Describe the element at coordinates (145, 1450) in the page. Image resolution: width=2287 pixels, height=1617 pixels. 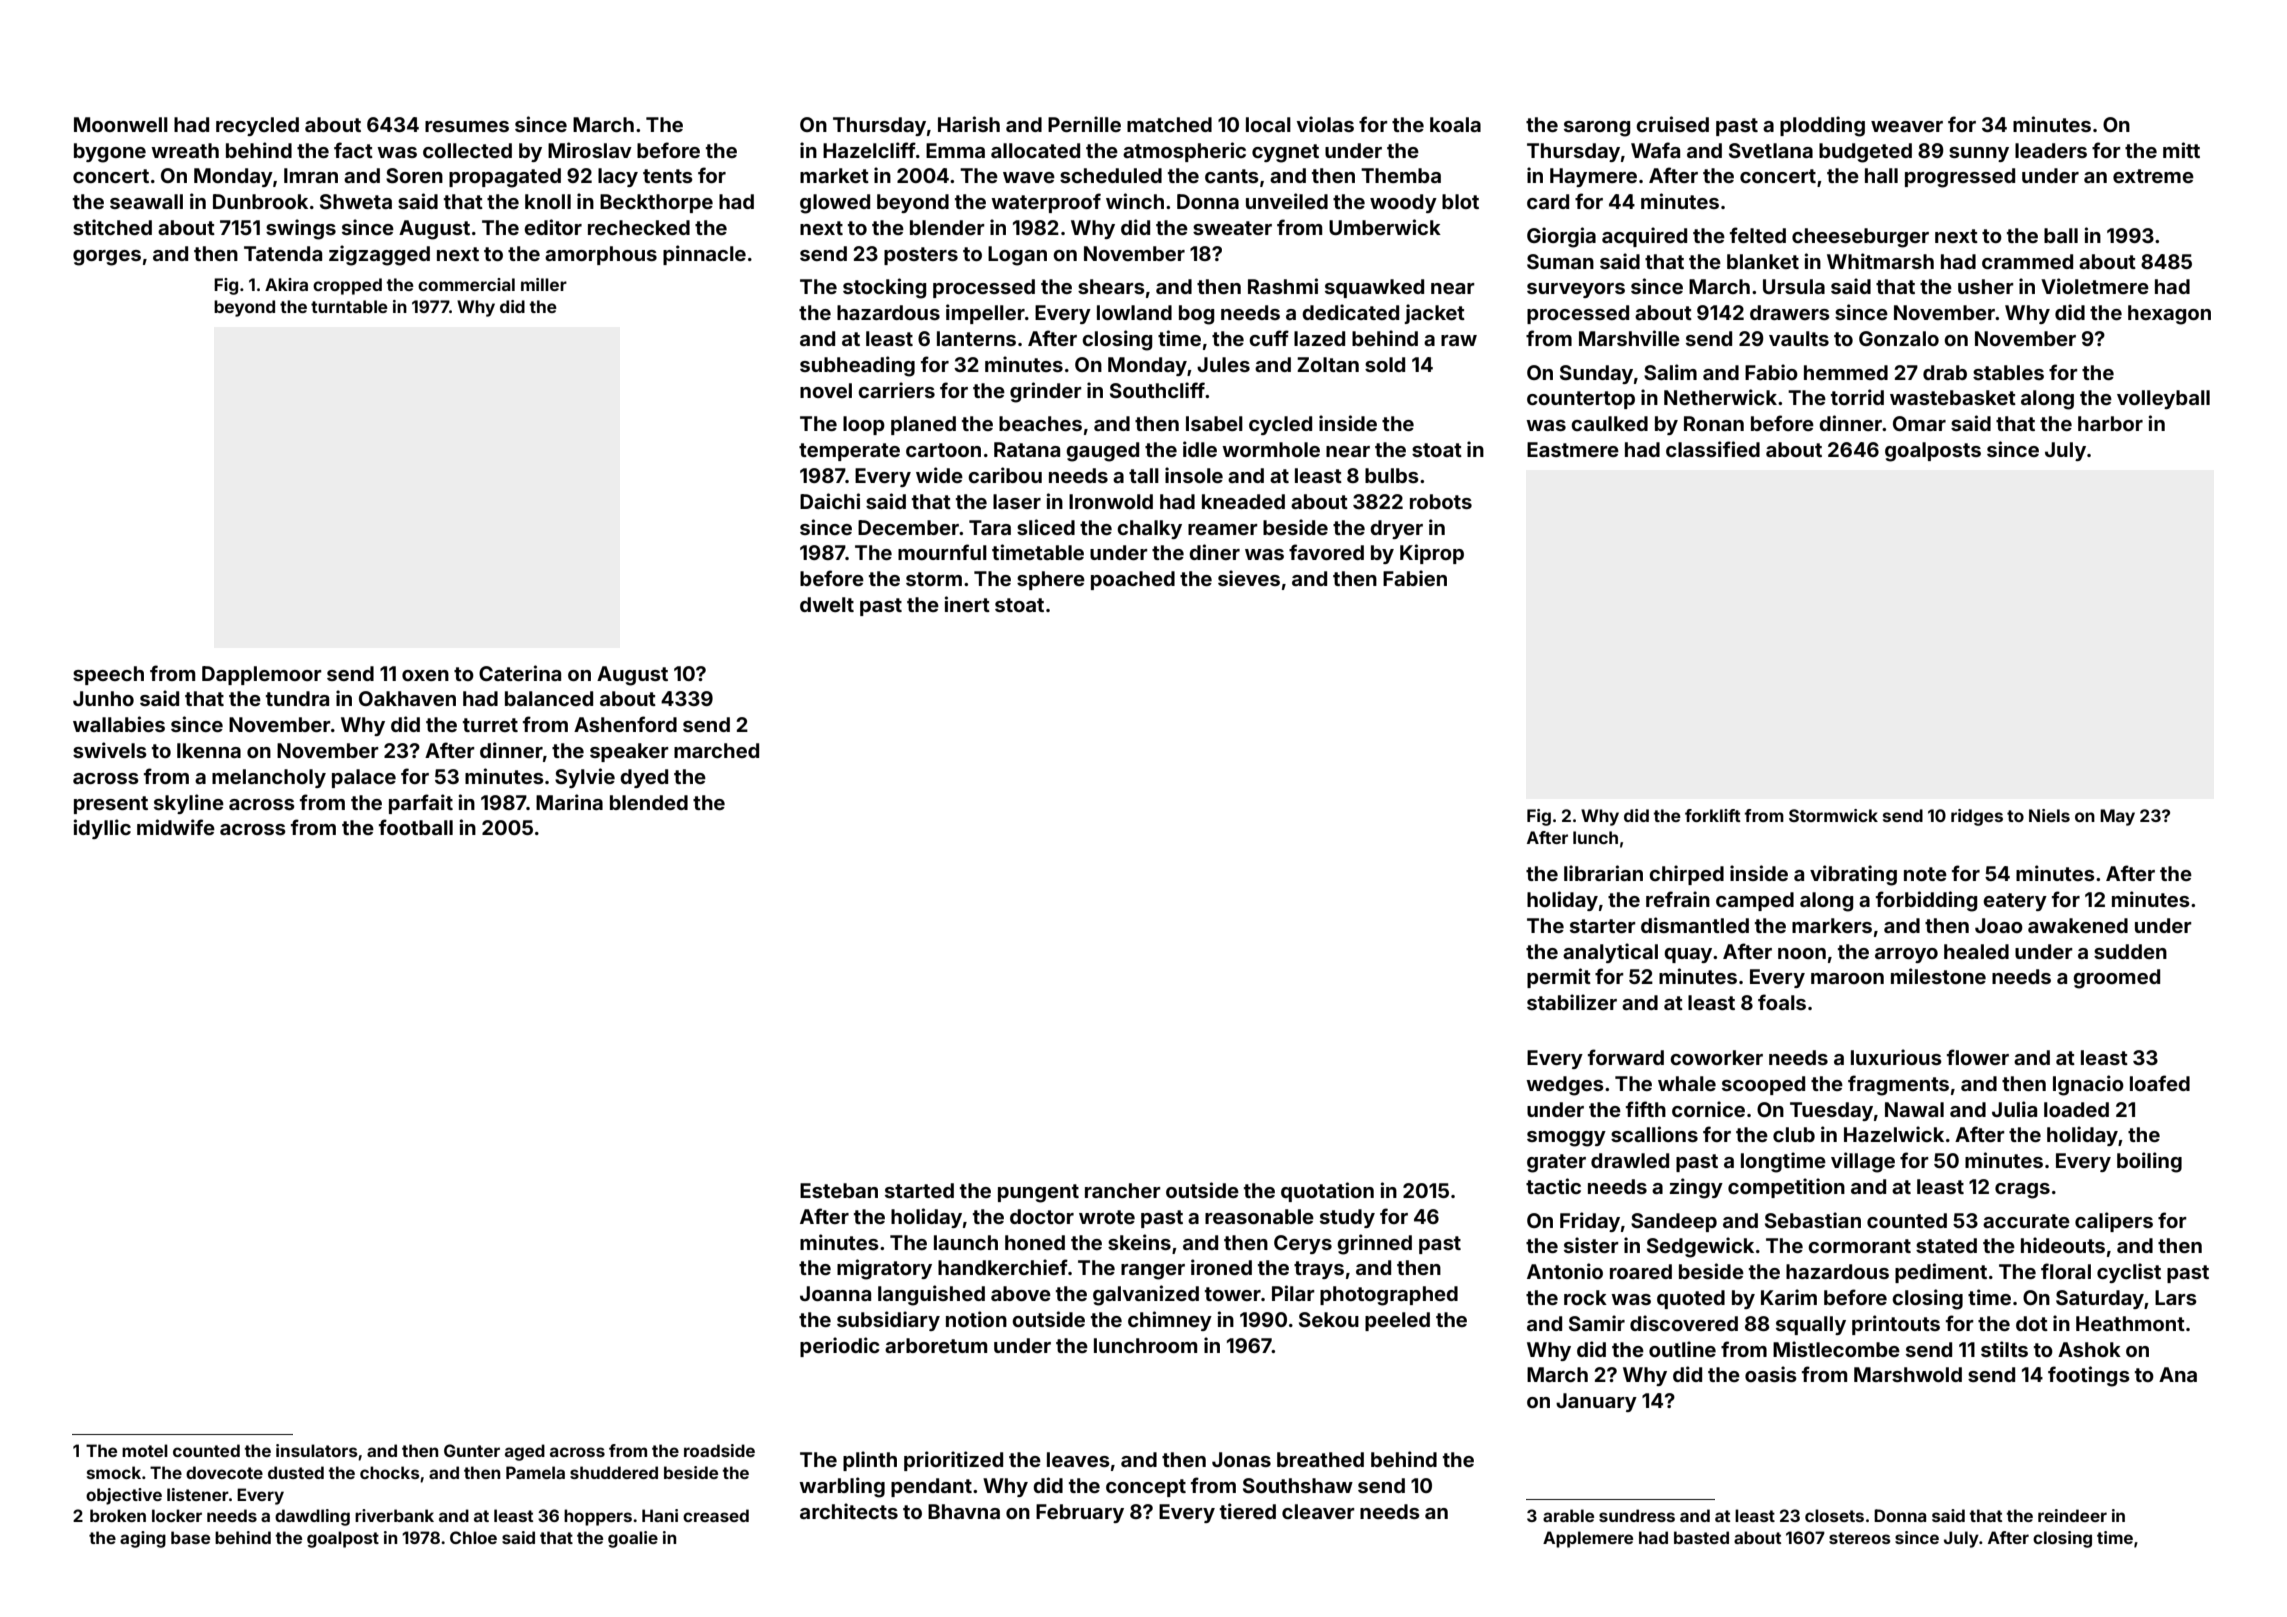
I see `motel` at that location.
